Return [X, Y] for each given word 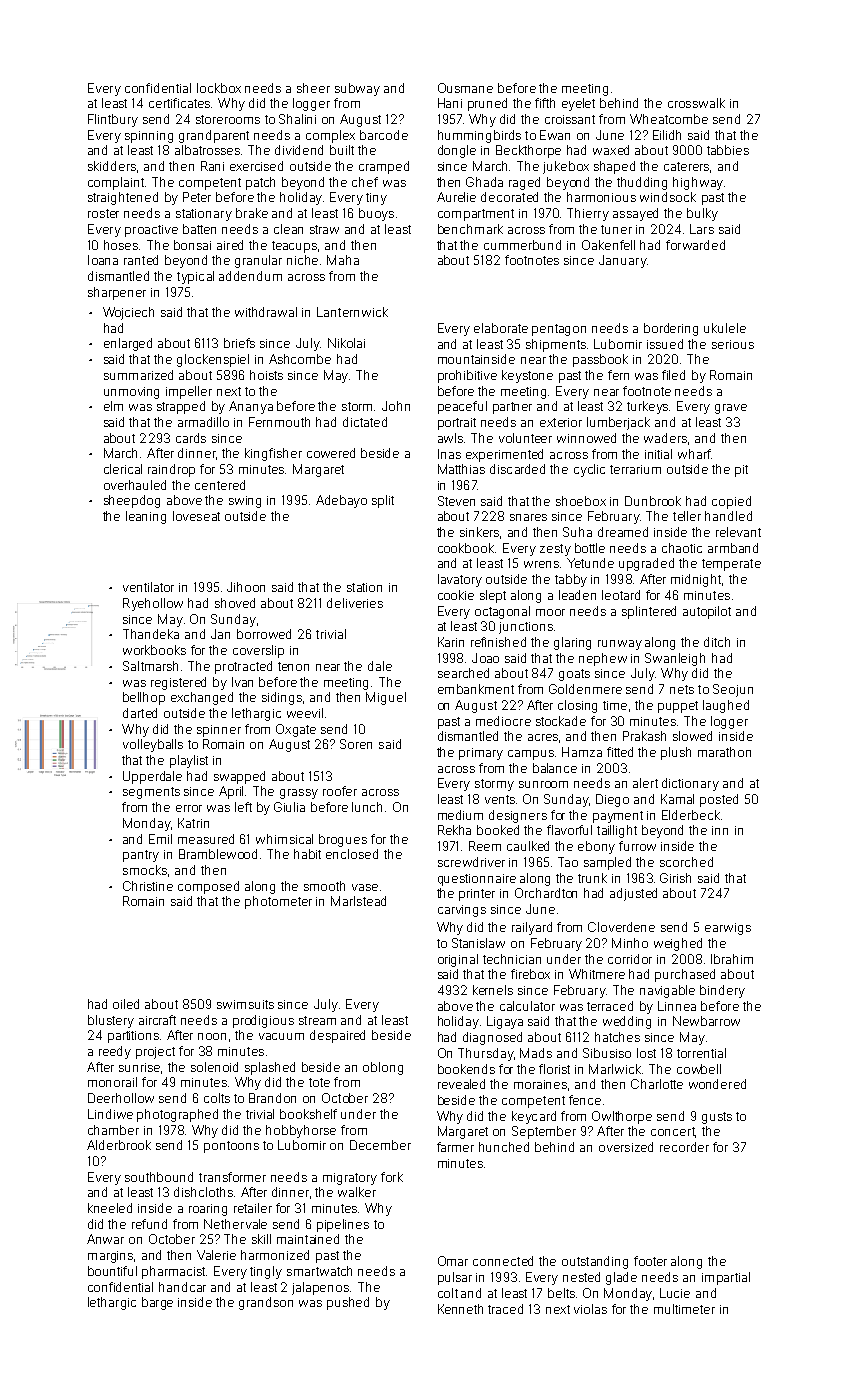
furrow [637, 846]
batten [199, 229]
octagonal [502, 612]
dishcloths [203, 1192]
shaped [614, 167]
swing [245, 502]
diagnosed [492, 1038]
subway [357, 89]
